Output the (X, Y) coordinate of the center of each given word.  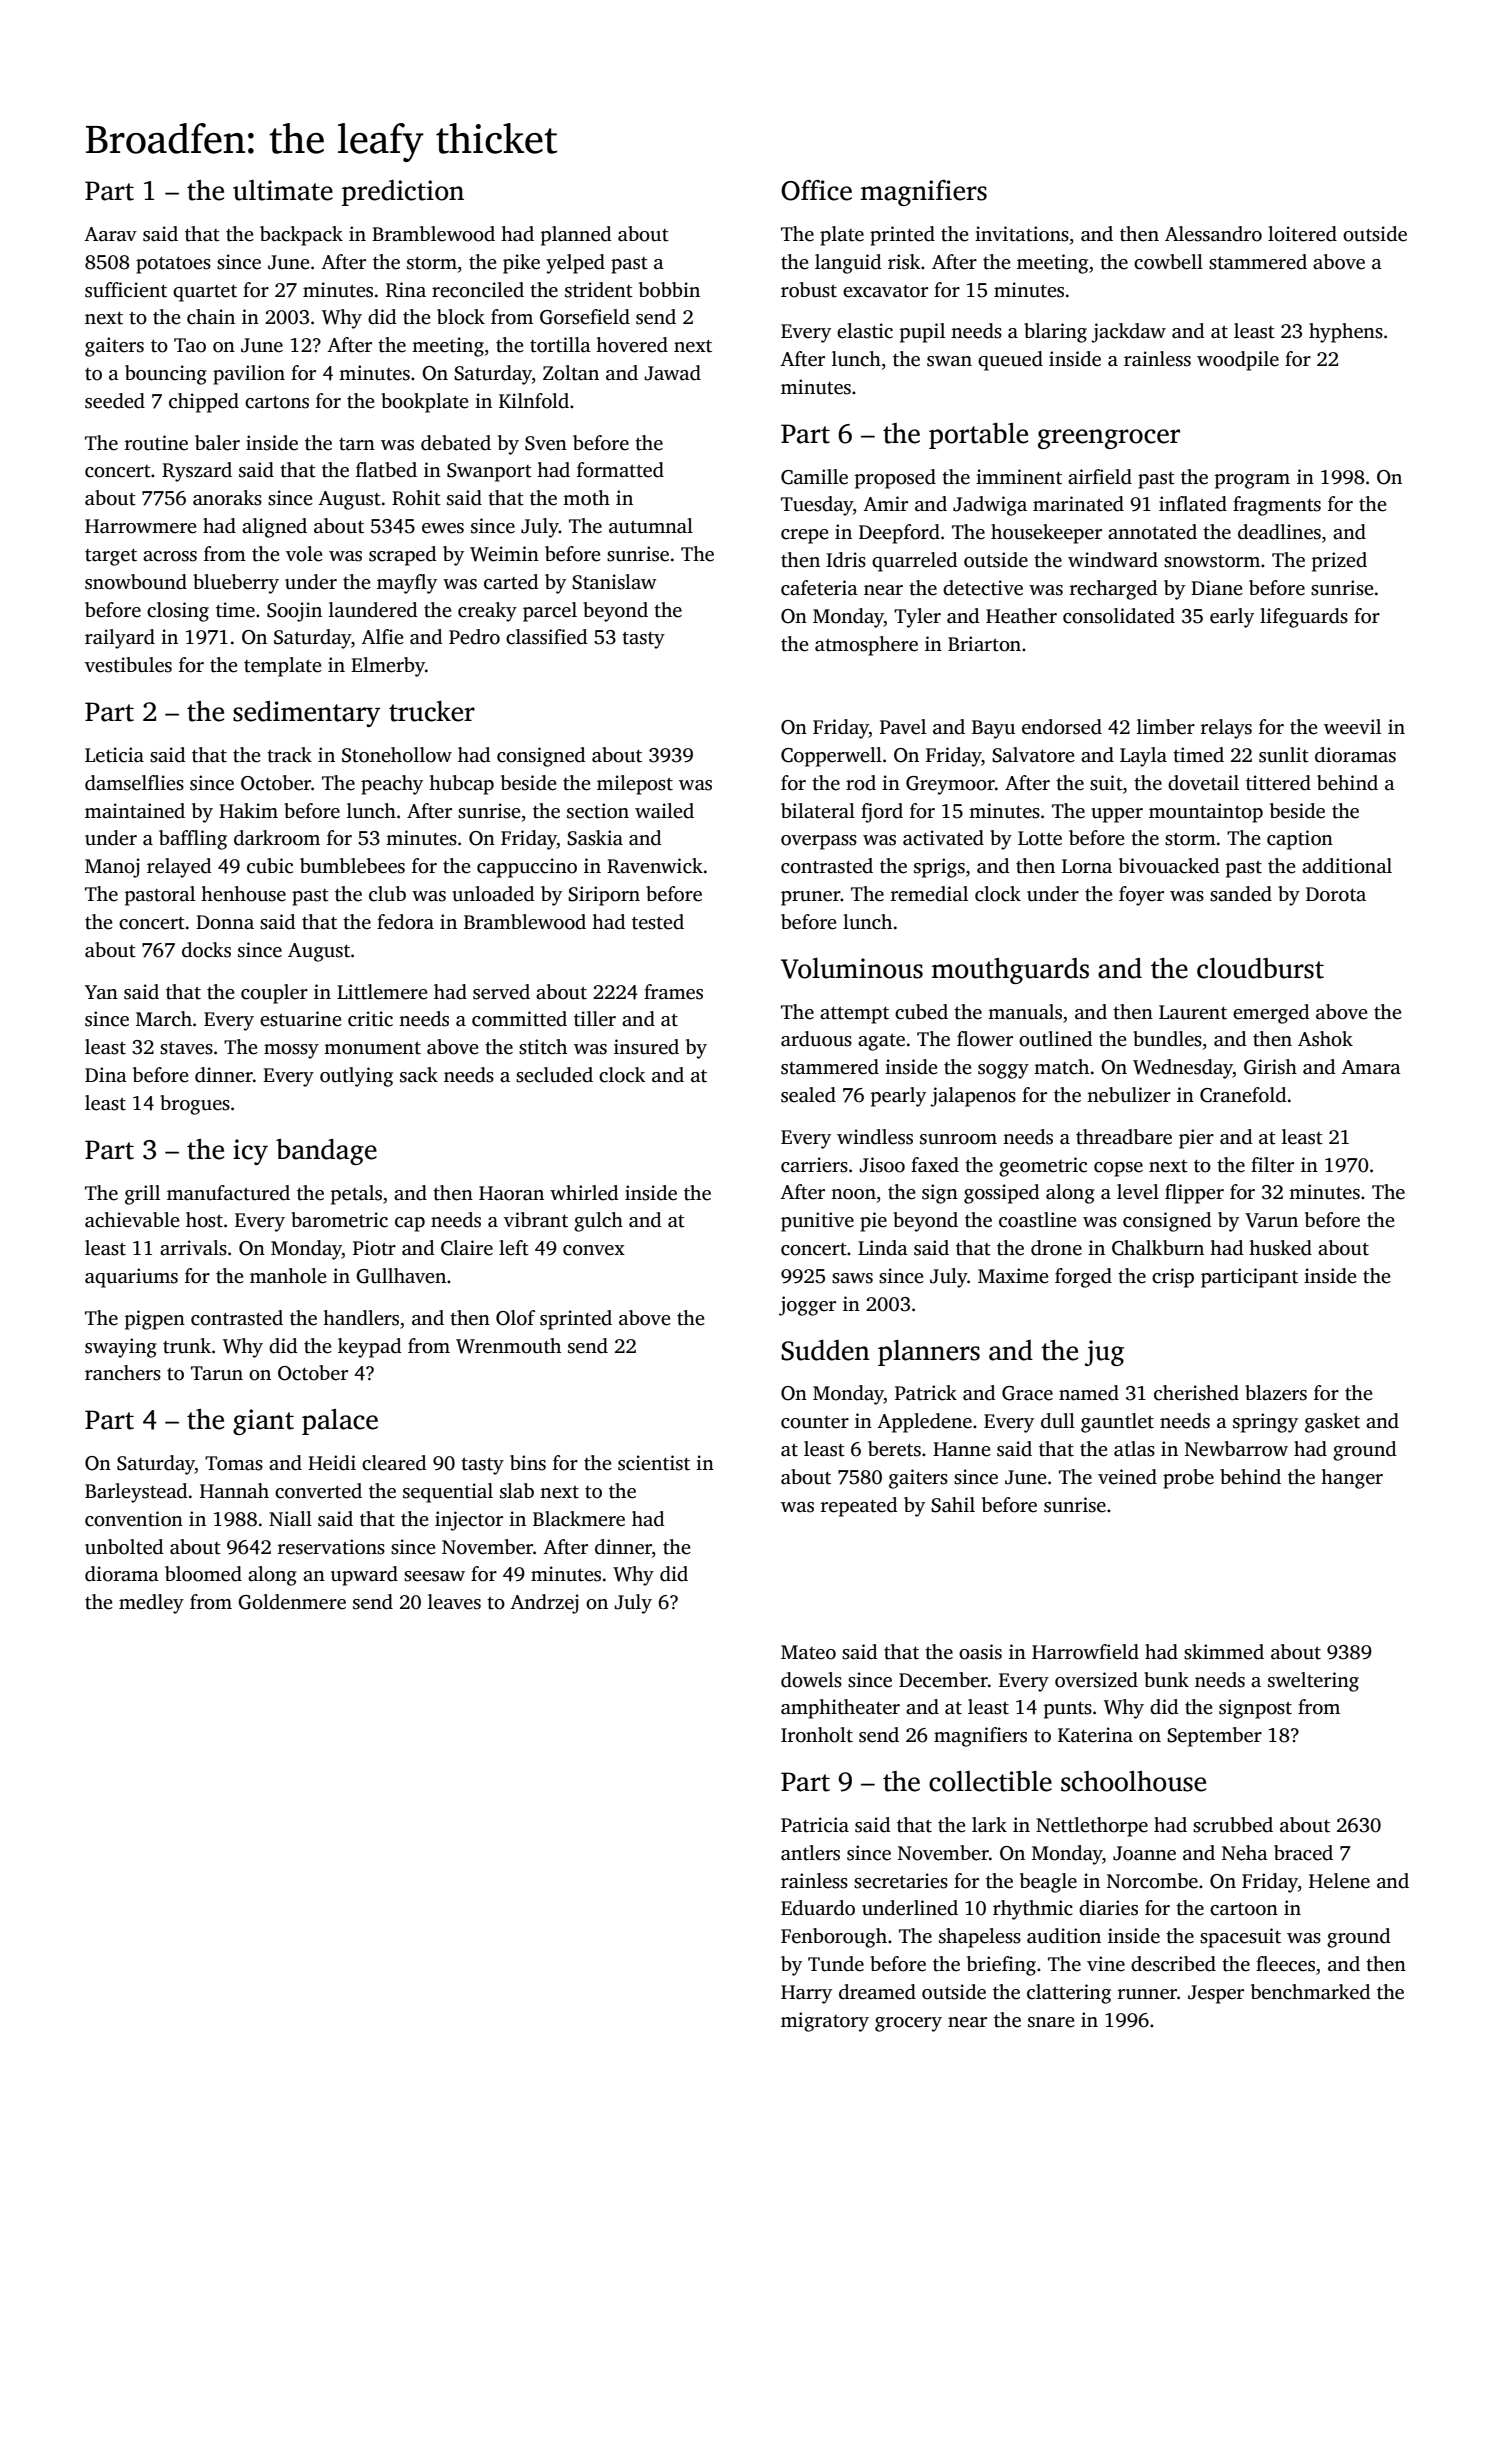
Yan (101, 992)
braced (1303, 1853)
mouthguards (1010, 971)
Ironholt (817, 1735)
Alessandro (1213, 234)
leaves (454, 1602)
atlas (1134, 1449)
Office (816, 190)
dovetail (1203, 783)
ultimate (283, 190)
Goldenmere (292, 1602)
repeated (859, 1507)
